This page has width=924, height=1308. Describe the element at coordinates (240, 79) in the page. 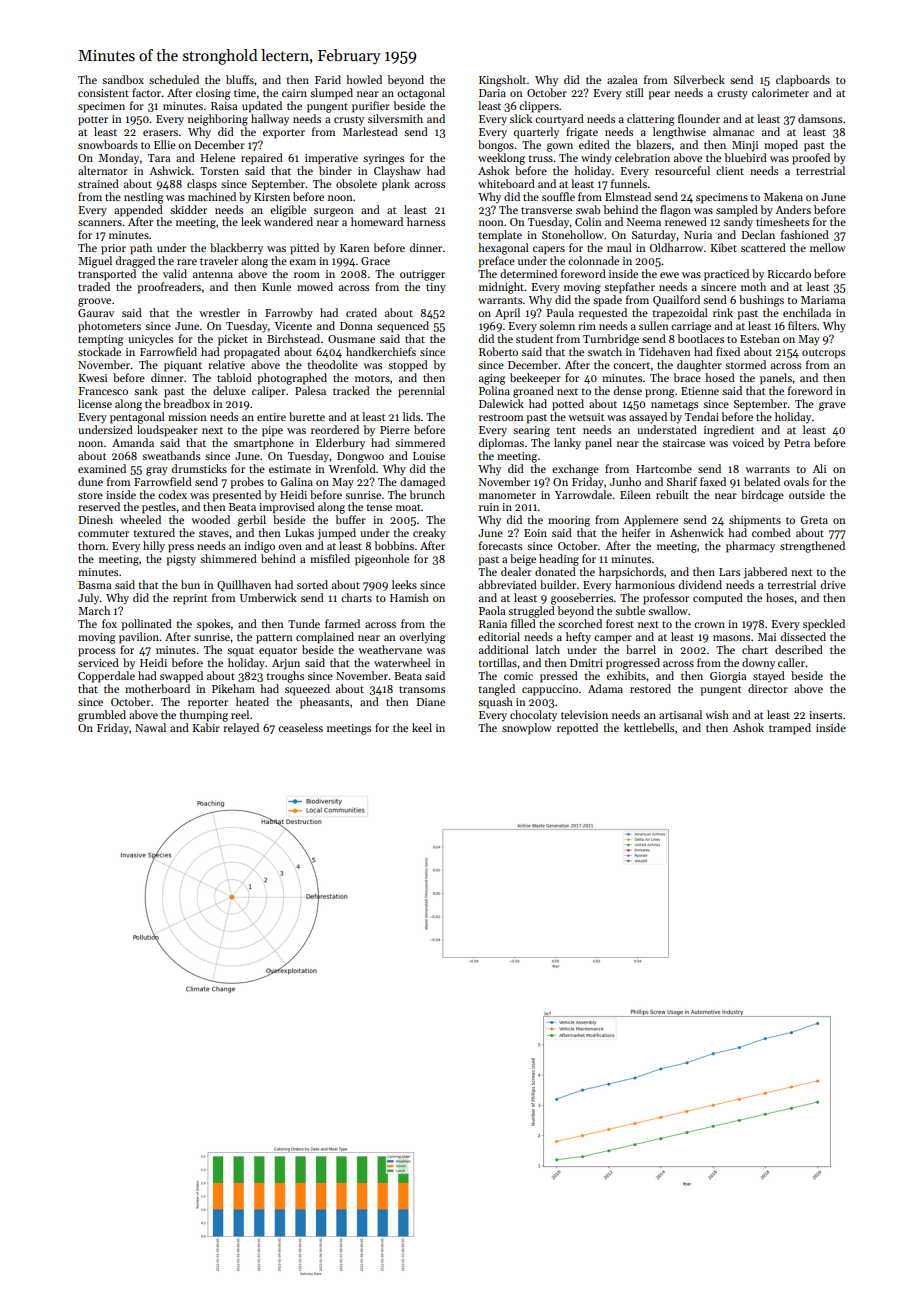

I see `bluffs` at that location.
